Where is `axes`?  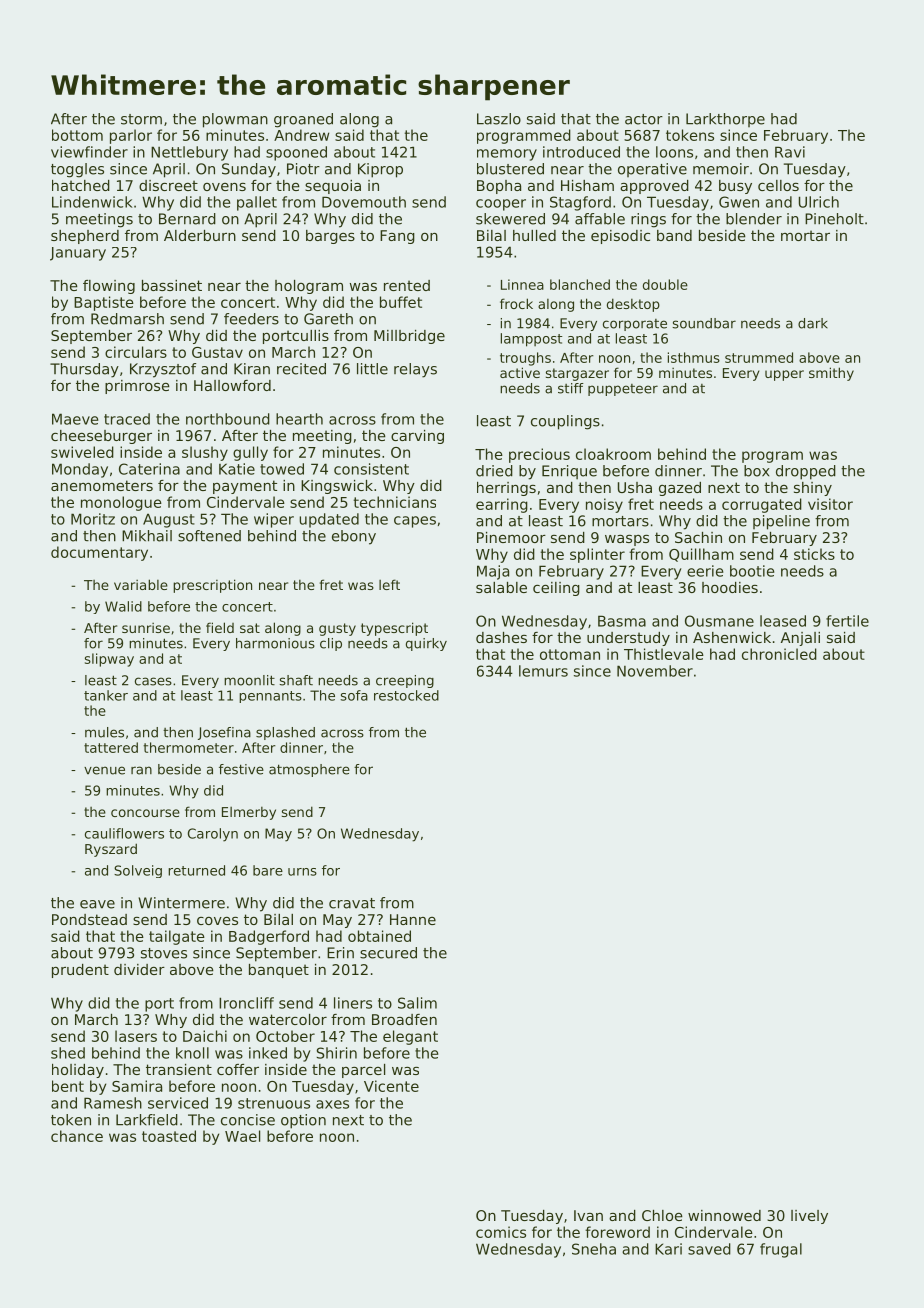 axes is located at coordinates (332, 1104).
